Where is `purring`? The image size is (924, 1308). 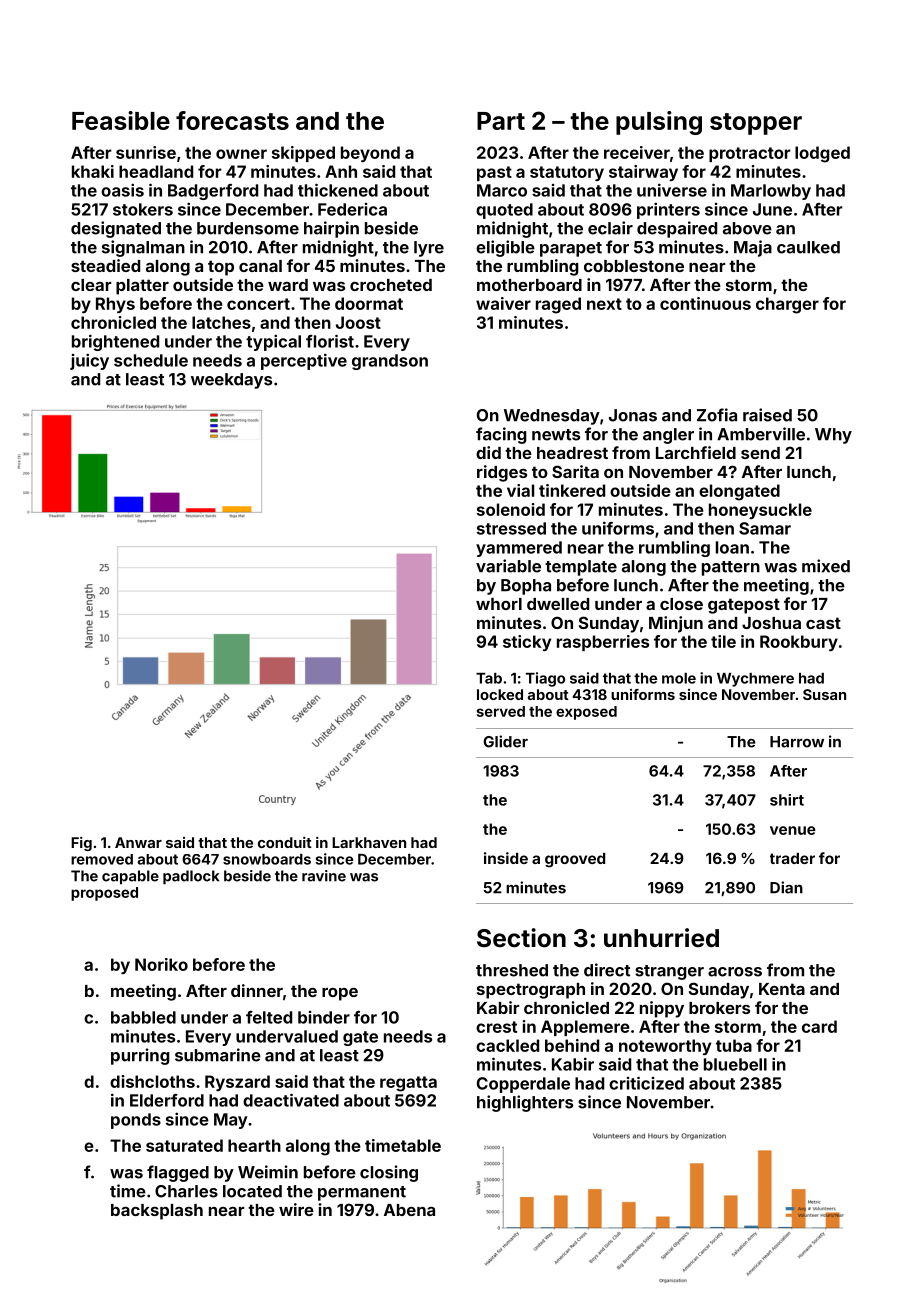
purring is located at coordinates (140, 1056).
